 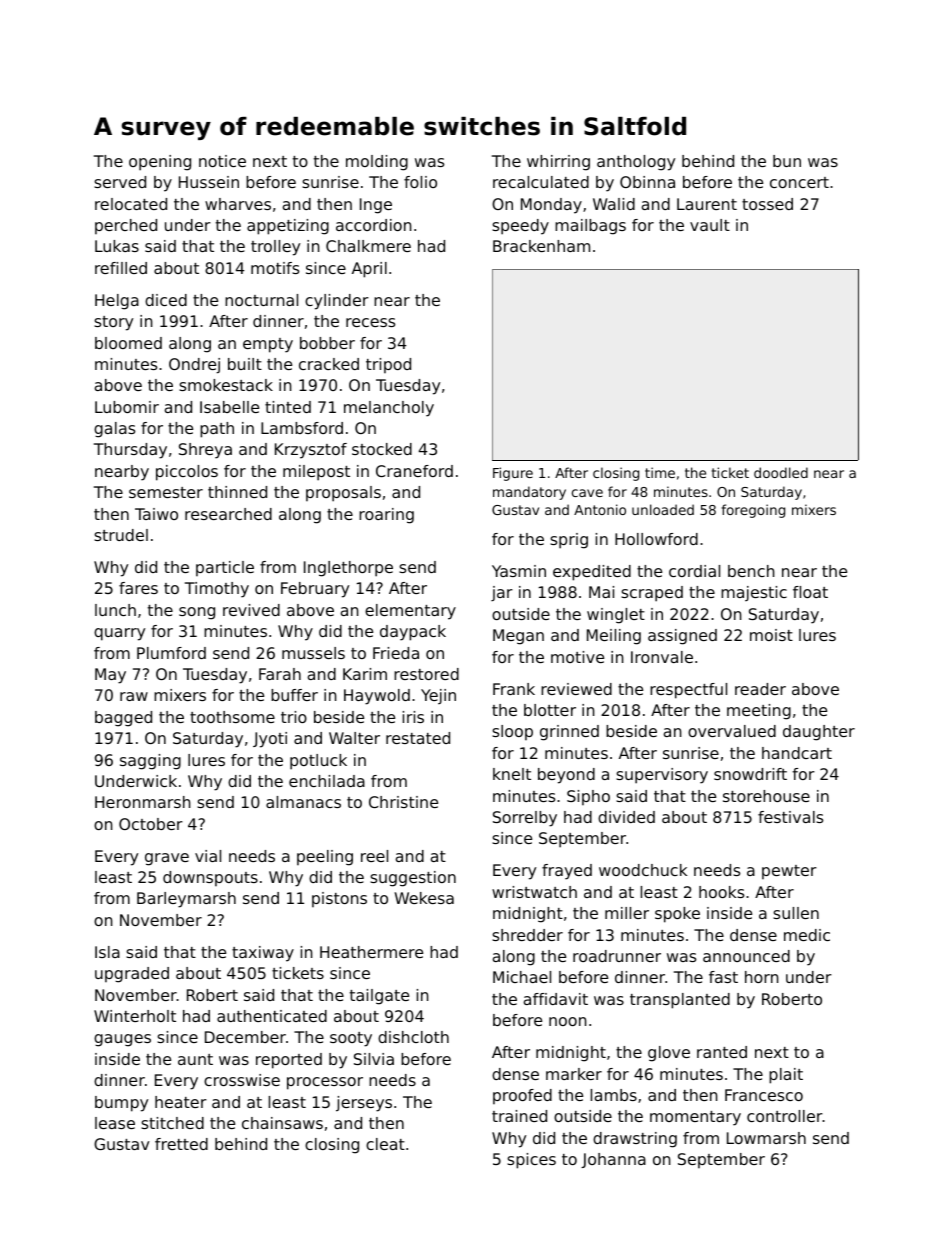 What do you see at coordinates (688, 691) in the image?
I see `respectful` at bounding box center [688, 691].
